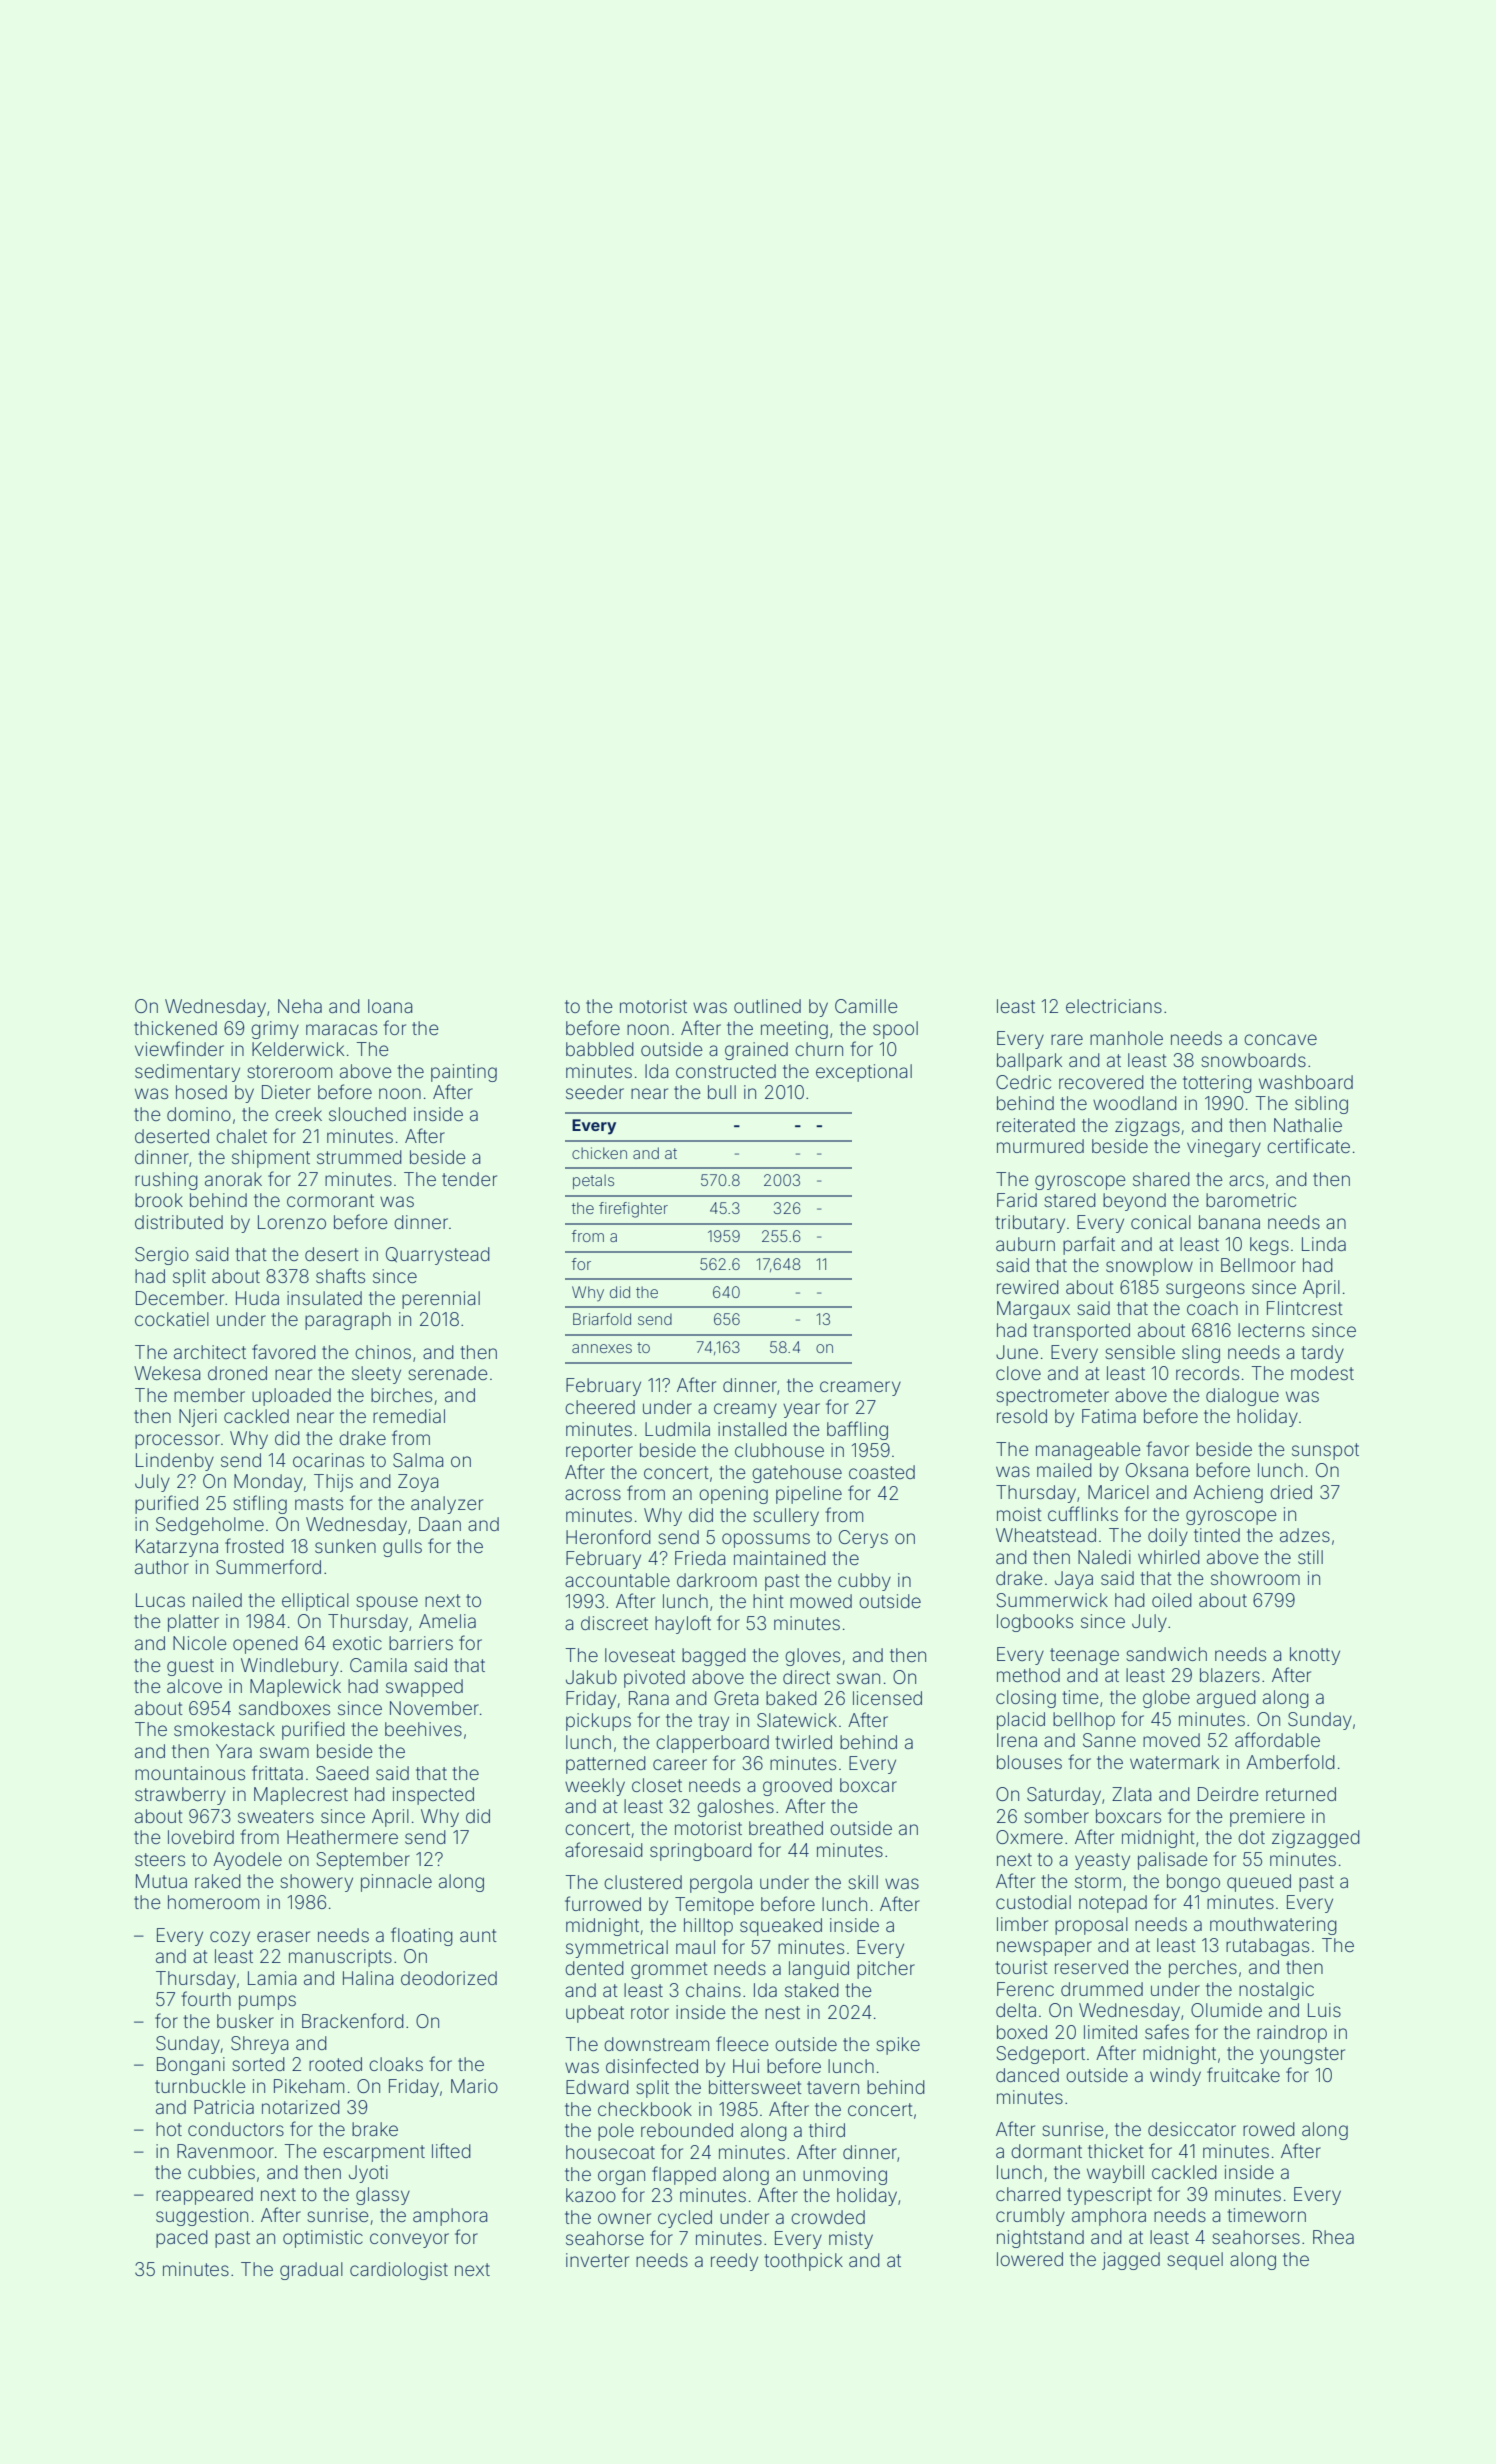 The height and width of the screenshot is (2464, 1496). What do you see at coordinates (194, 1686) in the screenshot?
I see `alcove` at bounding box center [194, 1686].
